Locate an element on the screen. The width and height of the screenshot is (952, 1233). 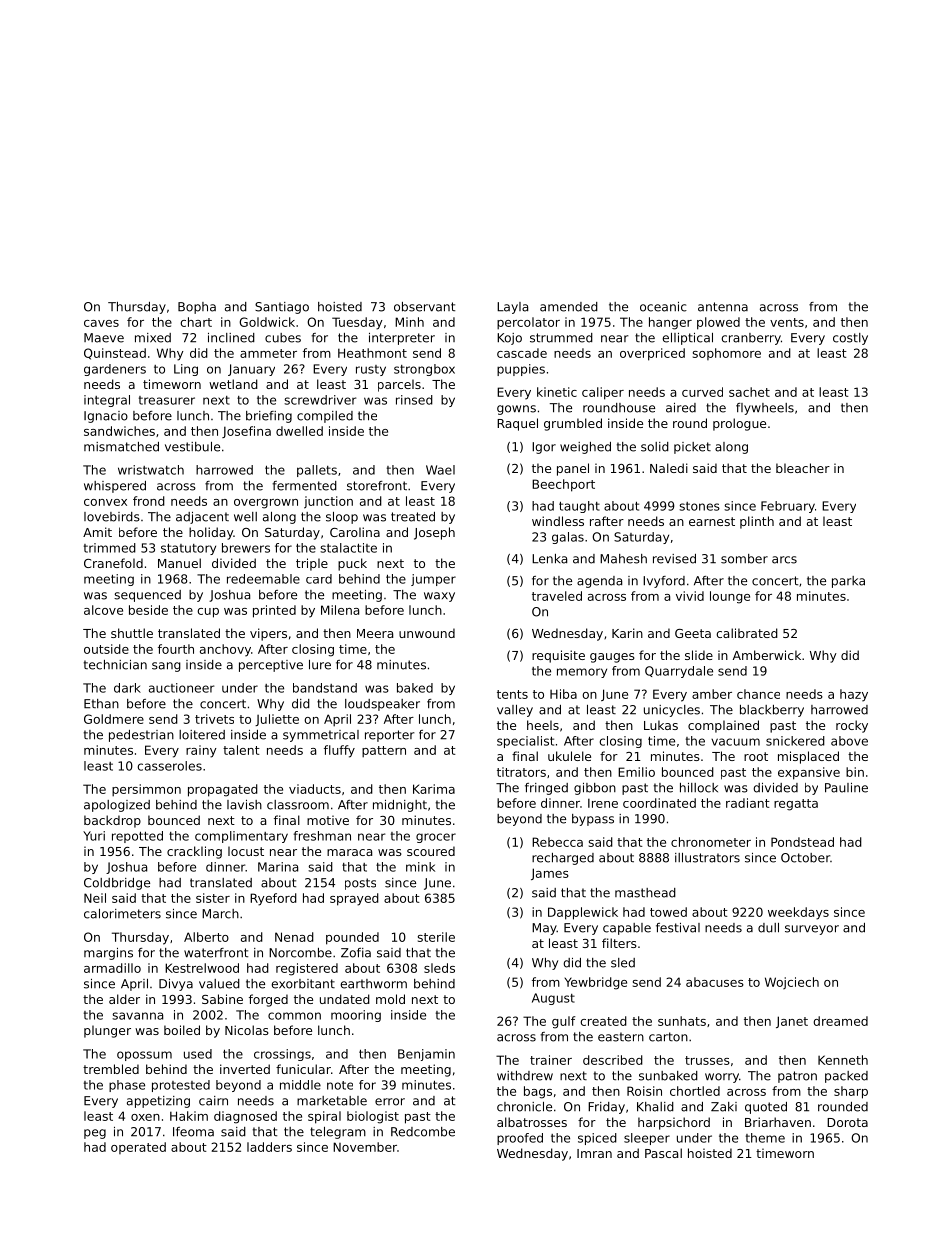
masthead is located at coordinates (645, 893).
